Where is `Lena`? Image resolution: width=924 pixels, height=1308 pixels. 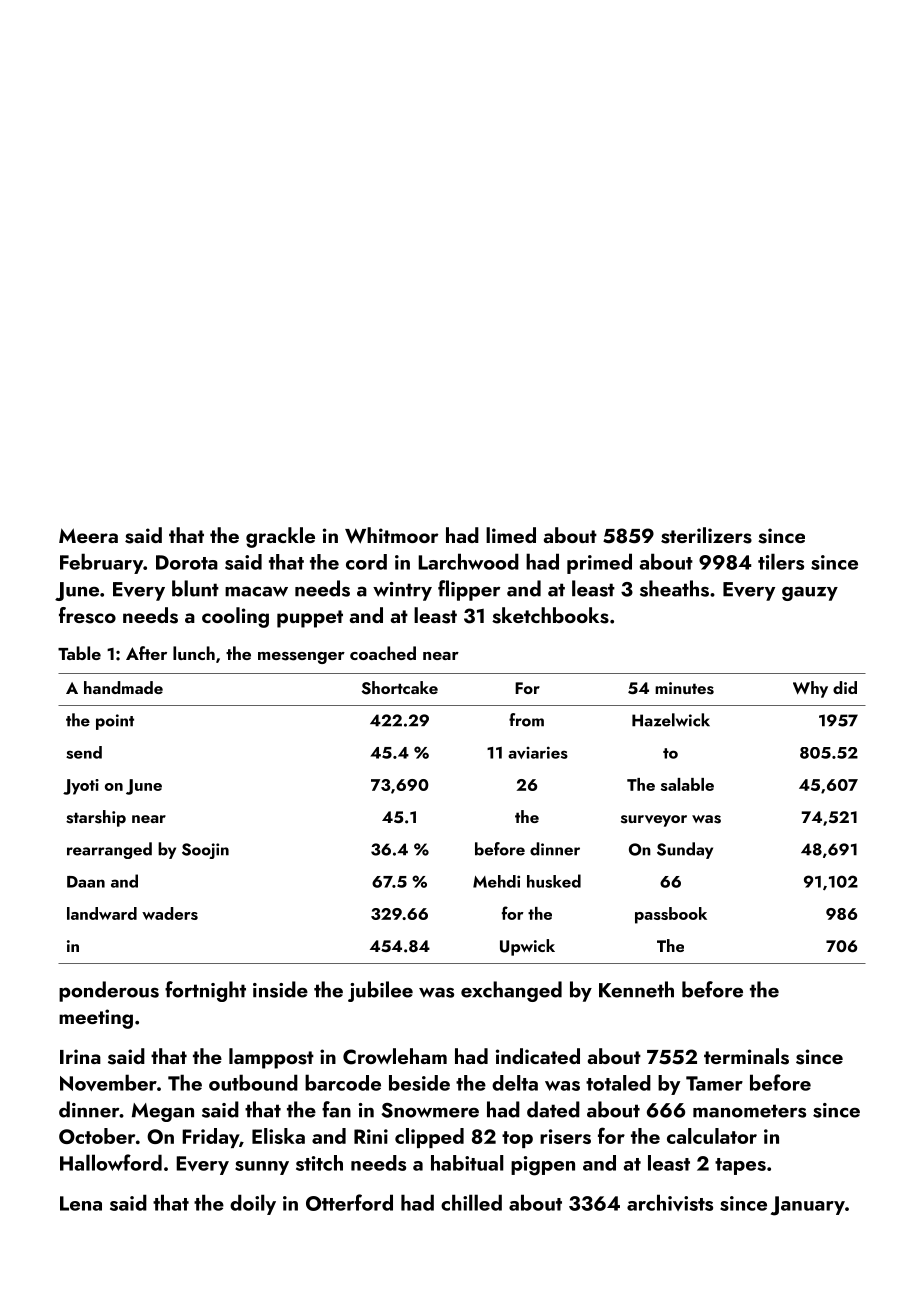 Lena is located at coordinates (81, 1203).
